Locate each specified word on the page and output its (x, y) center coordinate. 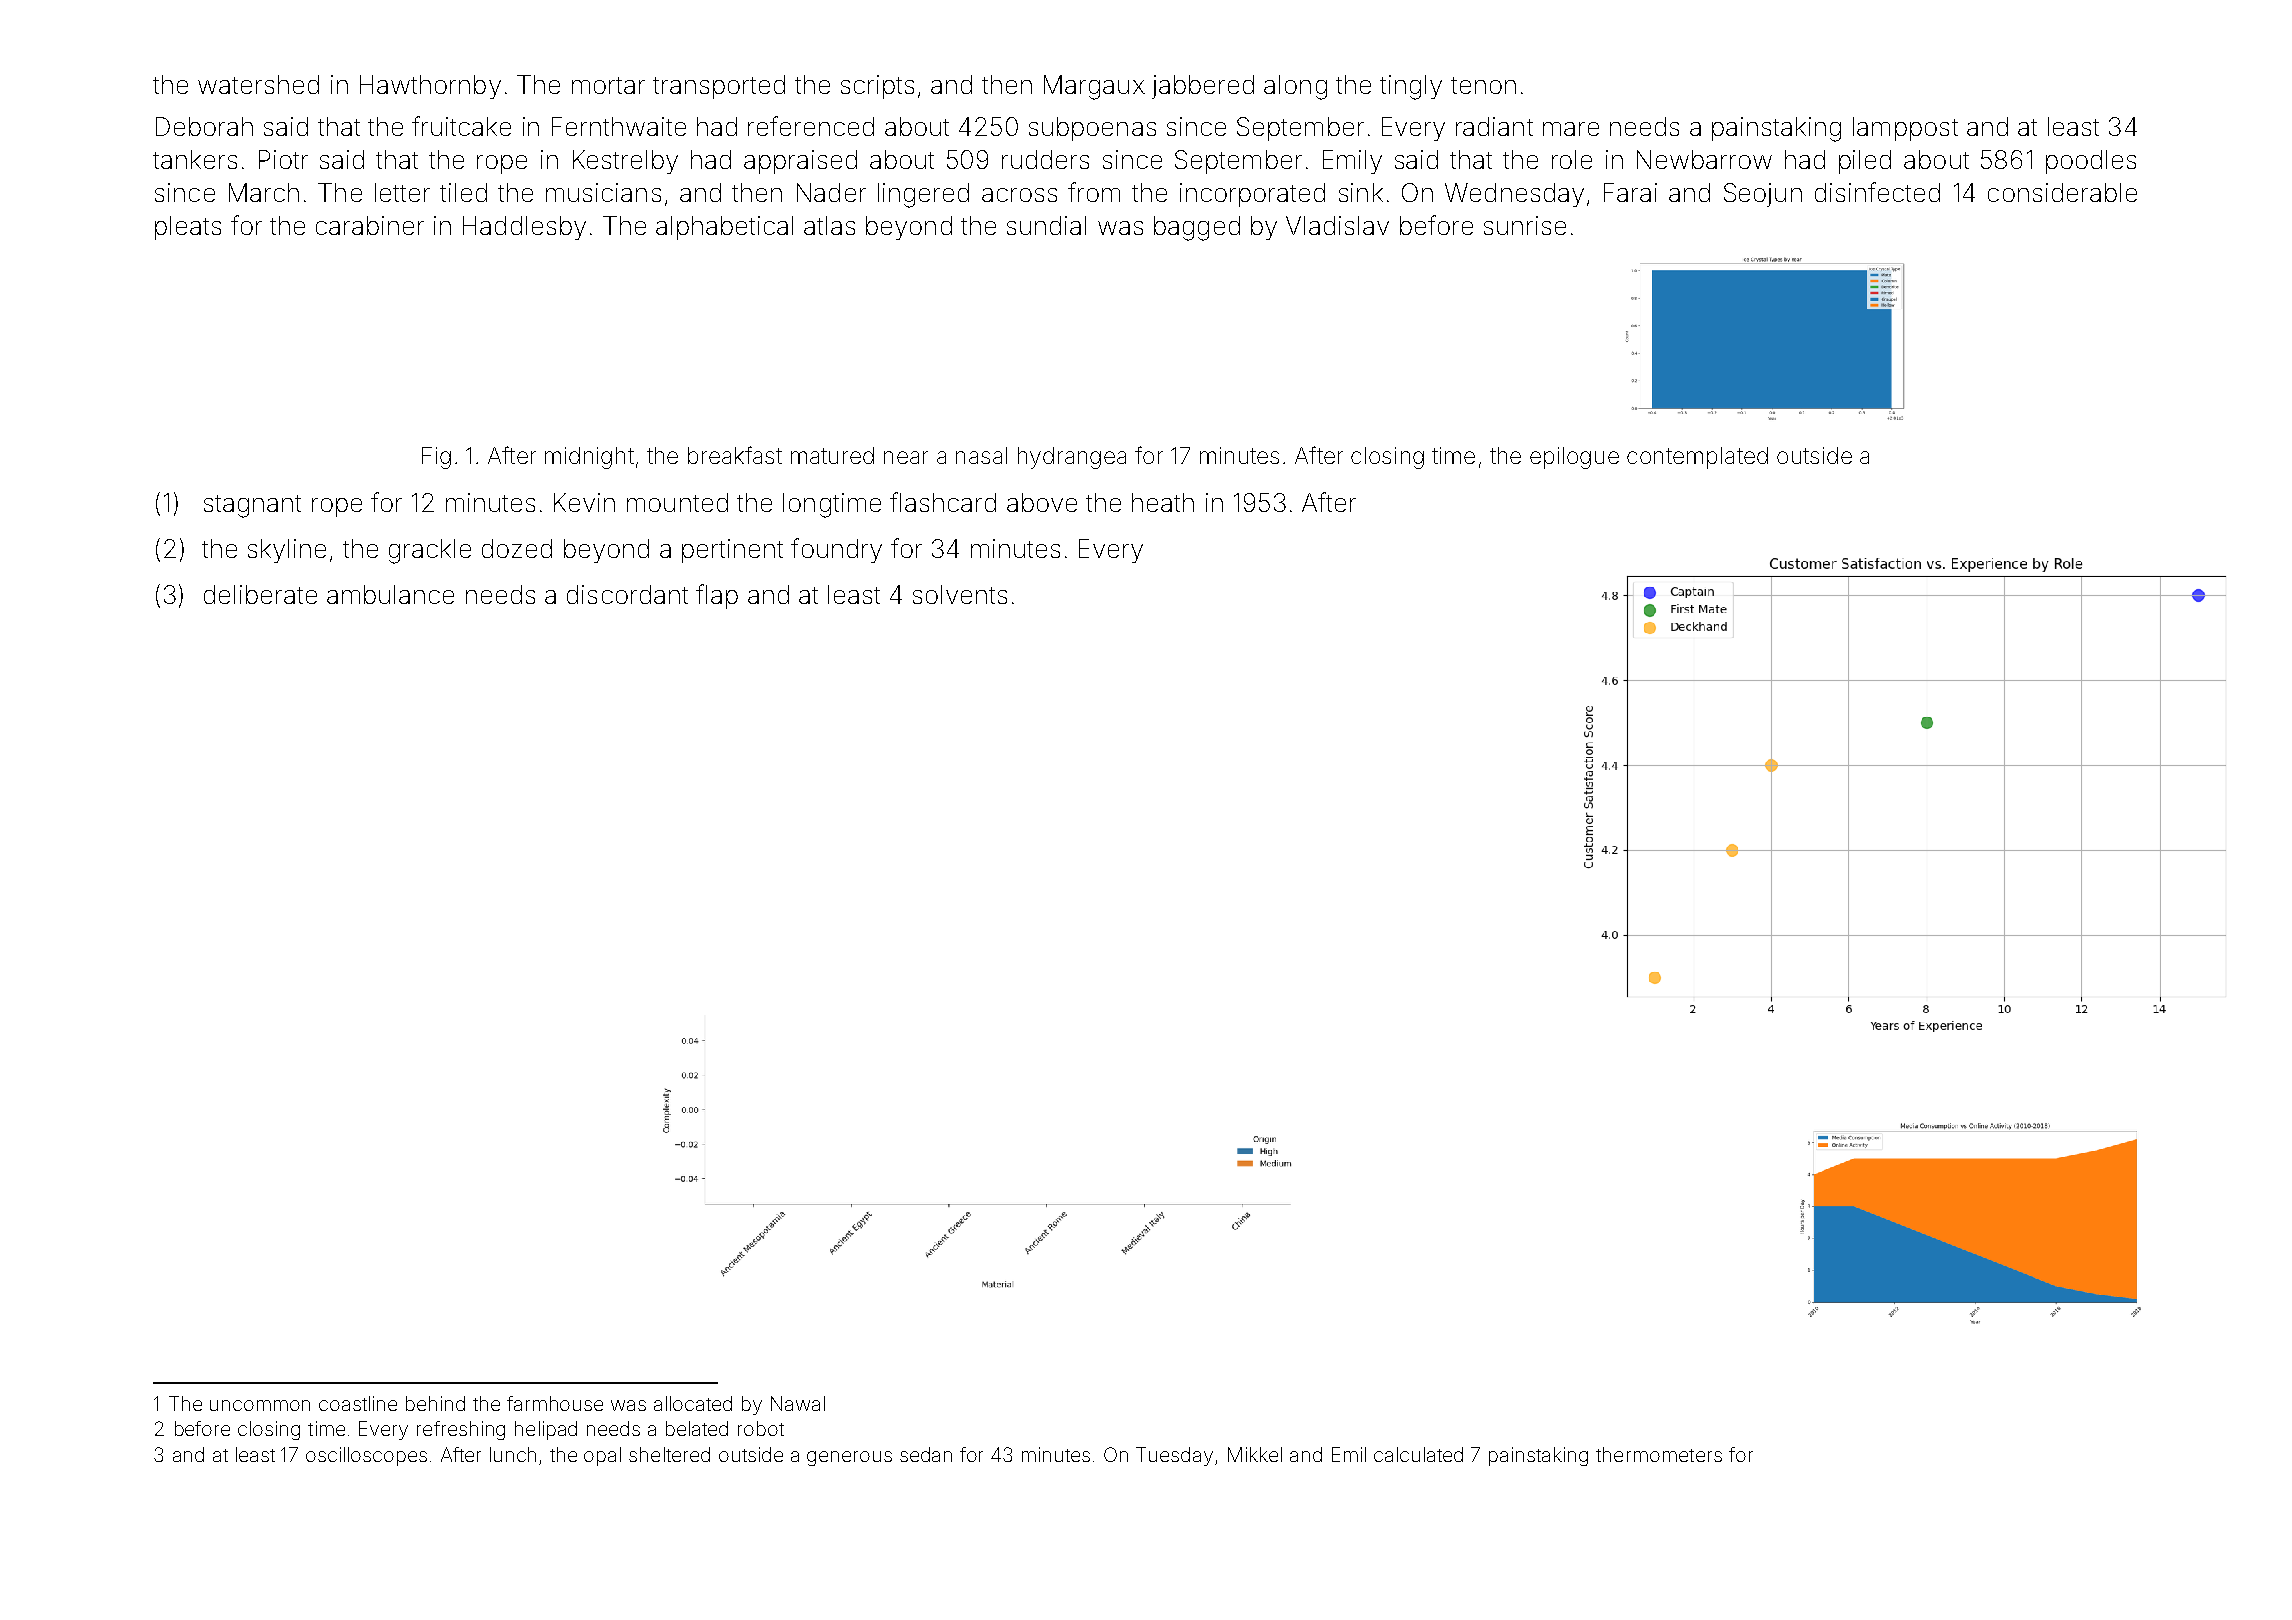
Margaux (1094, 87)
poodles (2091, 162)
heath (1163, 502)
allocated (693, 1403)
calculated (1418, 1454)
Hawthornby (430, 87)
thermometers (1659, 1454)
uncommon (260, 1405)
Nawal (798, 1403)
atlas (829, 225)
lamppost (1905, 129)
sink (1361, 192)
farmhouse (555, 1403)
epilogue (1574, 458)
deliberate (260, 594)
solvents (960, 594)
